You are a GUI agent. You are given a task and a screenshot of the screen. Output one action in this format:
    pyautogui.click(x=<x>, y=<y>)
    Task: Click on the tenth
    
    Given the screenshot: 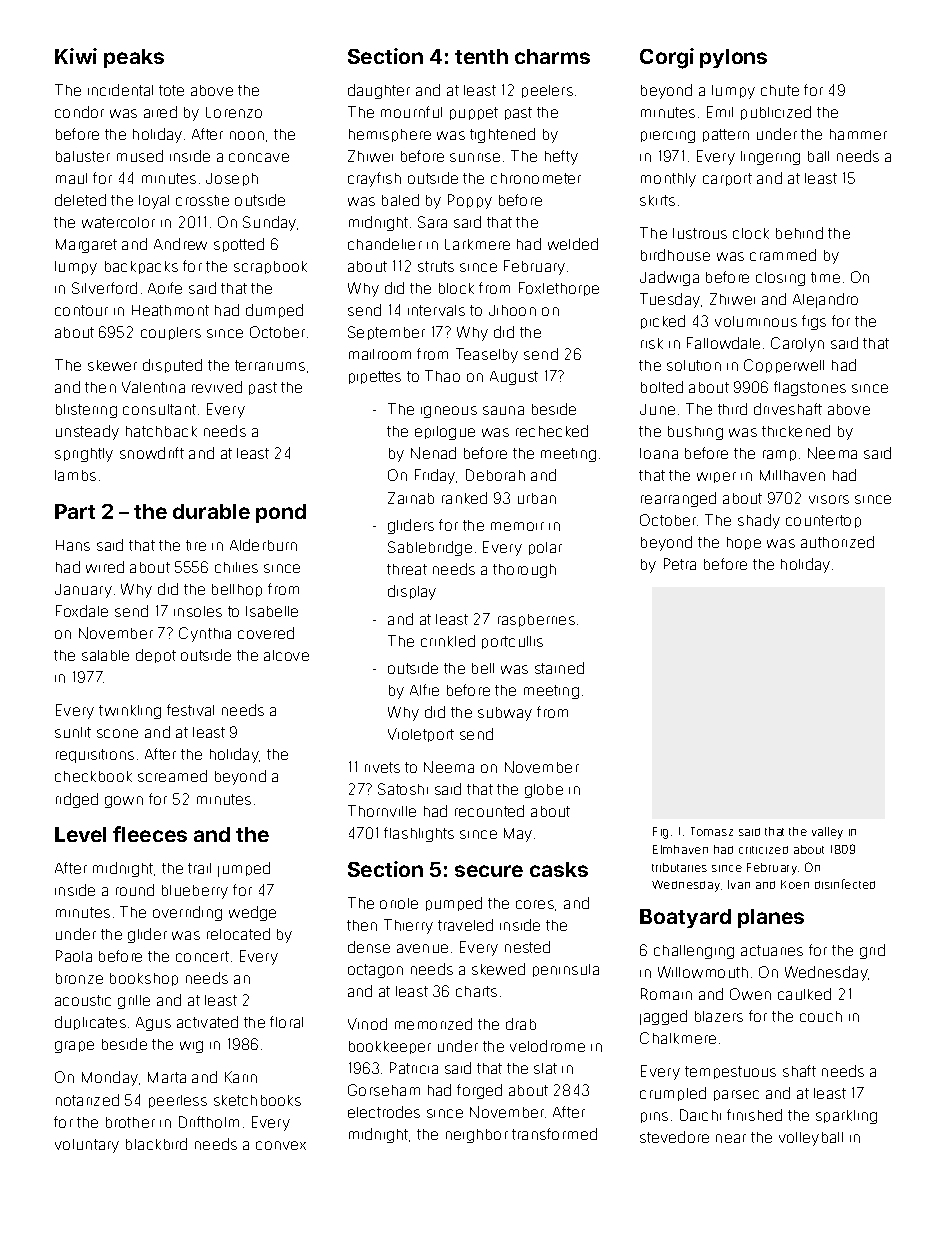 What is the action you would take?
    pyautogui.click(x=481, y=56)
